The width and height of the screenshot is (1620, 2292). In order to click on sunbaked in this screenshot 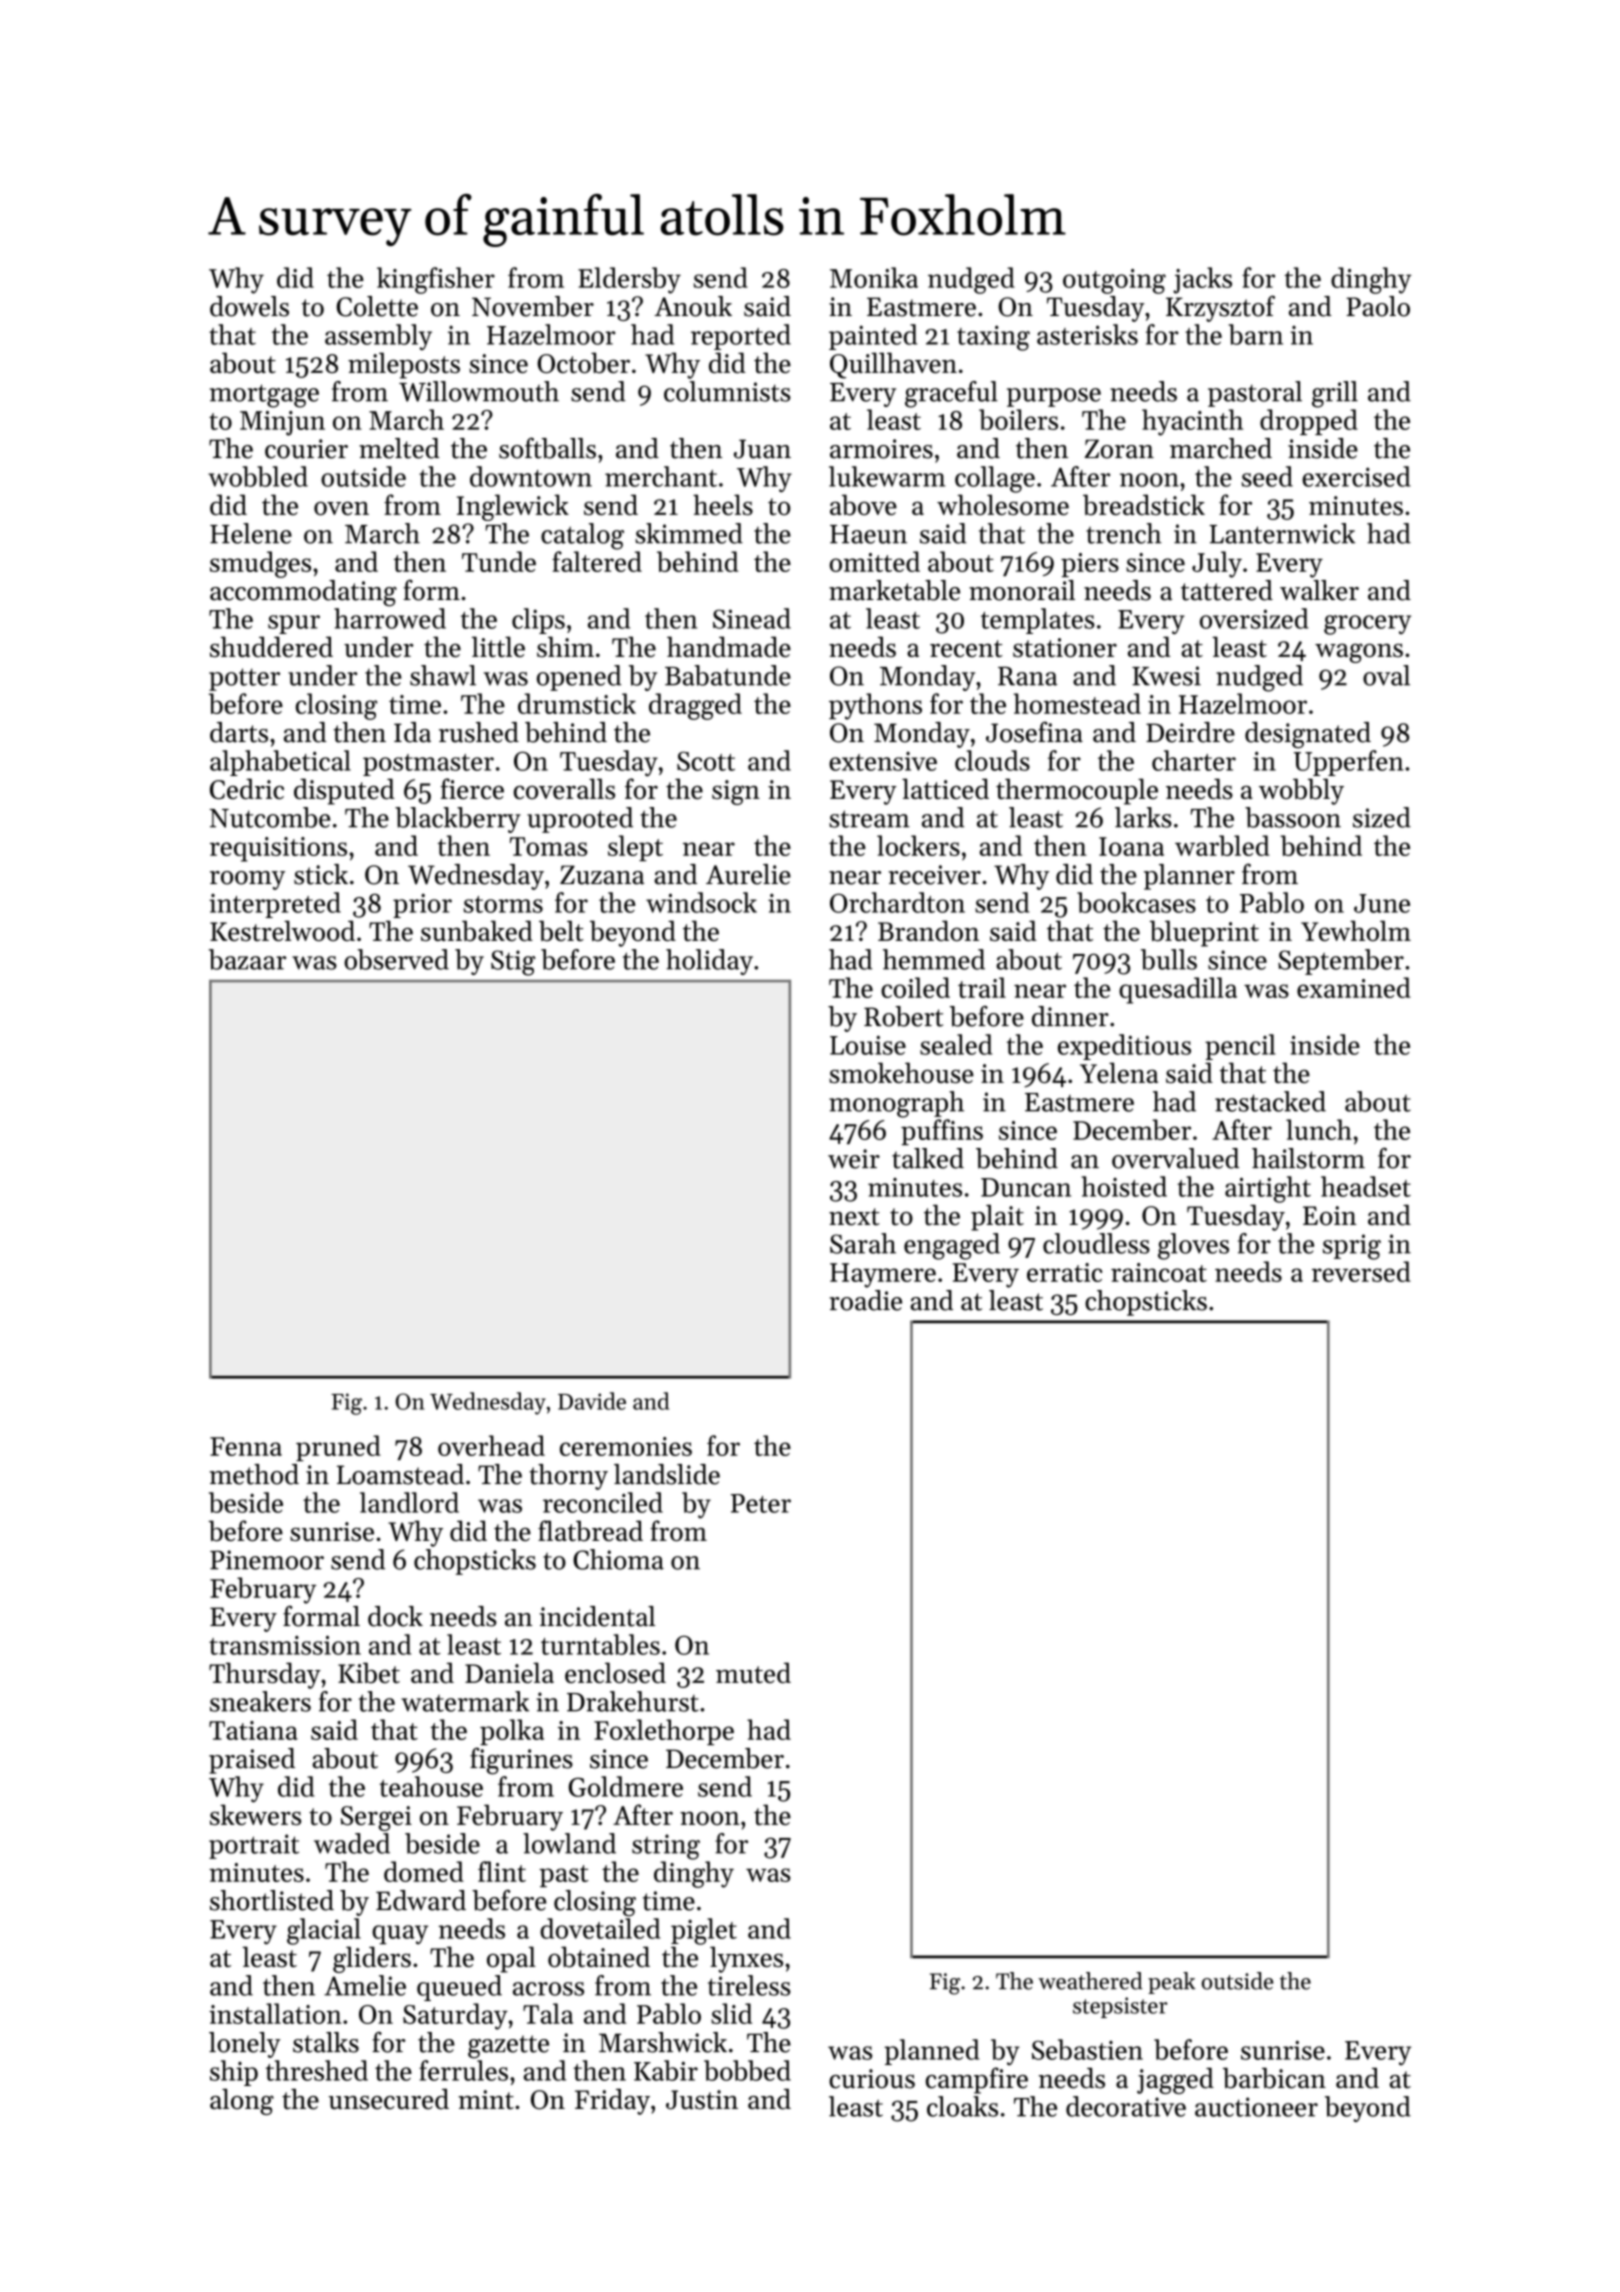, I will do `click(477, 930)`.
